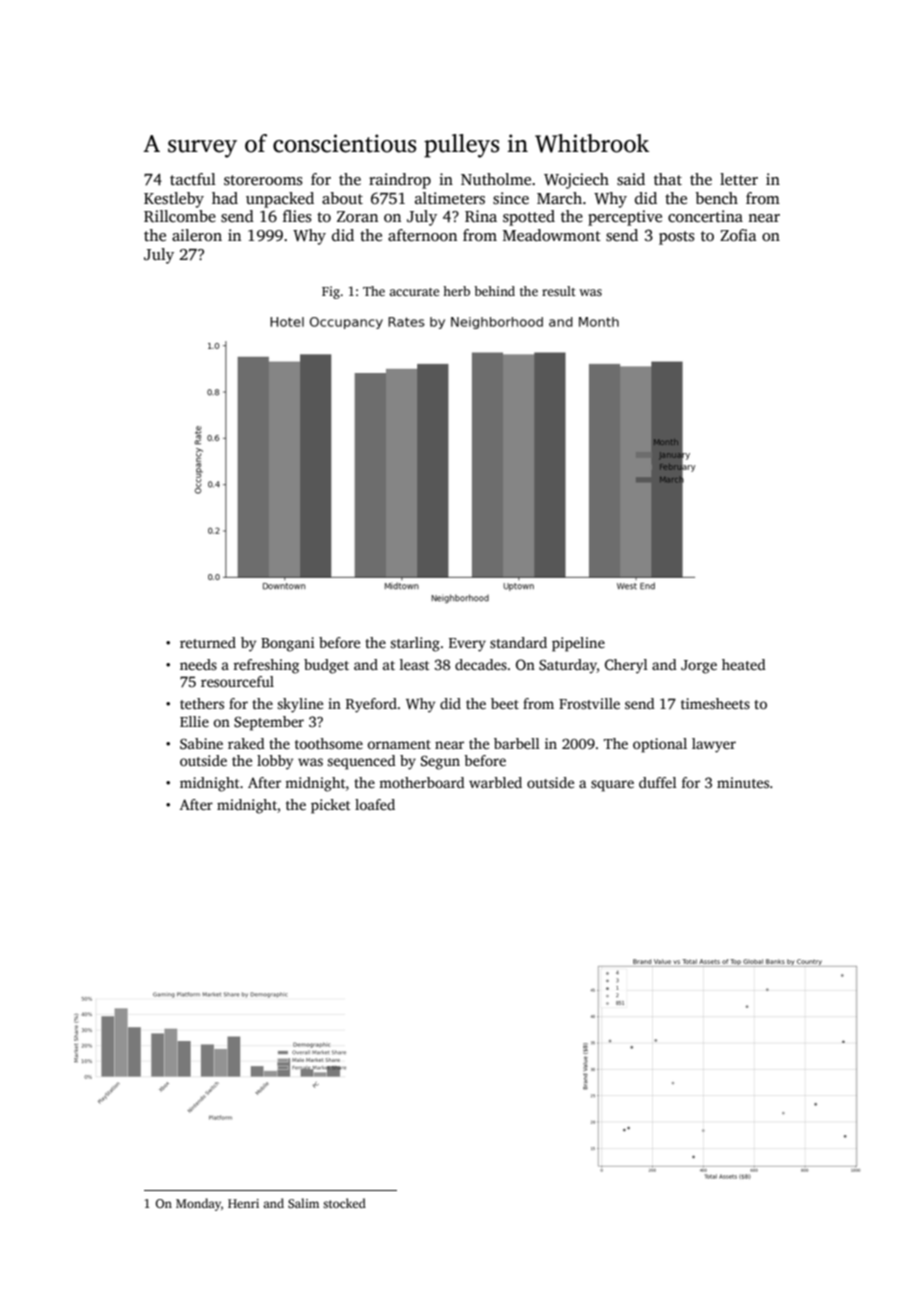 The width and height of the screenshot is (924, 1314). Describe the element at coordinates (699, 667) in the screenshot. I see `Jorge` at that location.
